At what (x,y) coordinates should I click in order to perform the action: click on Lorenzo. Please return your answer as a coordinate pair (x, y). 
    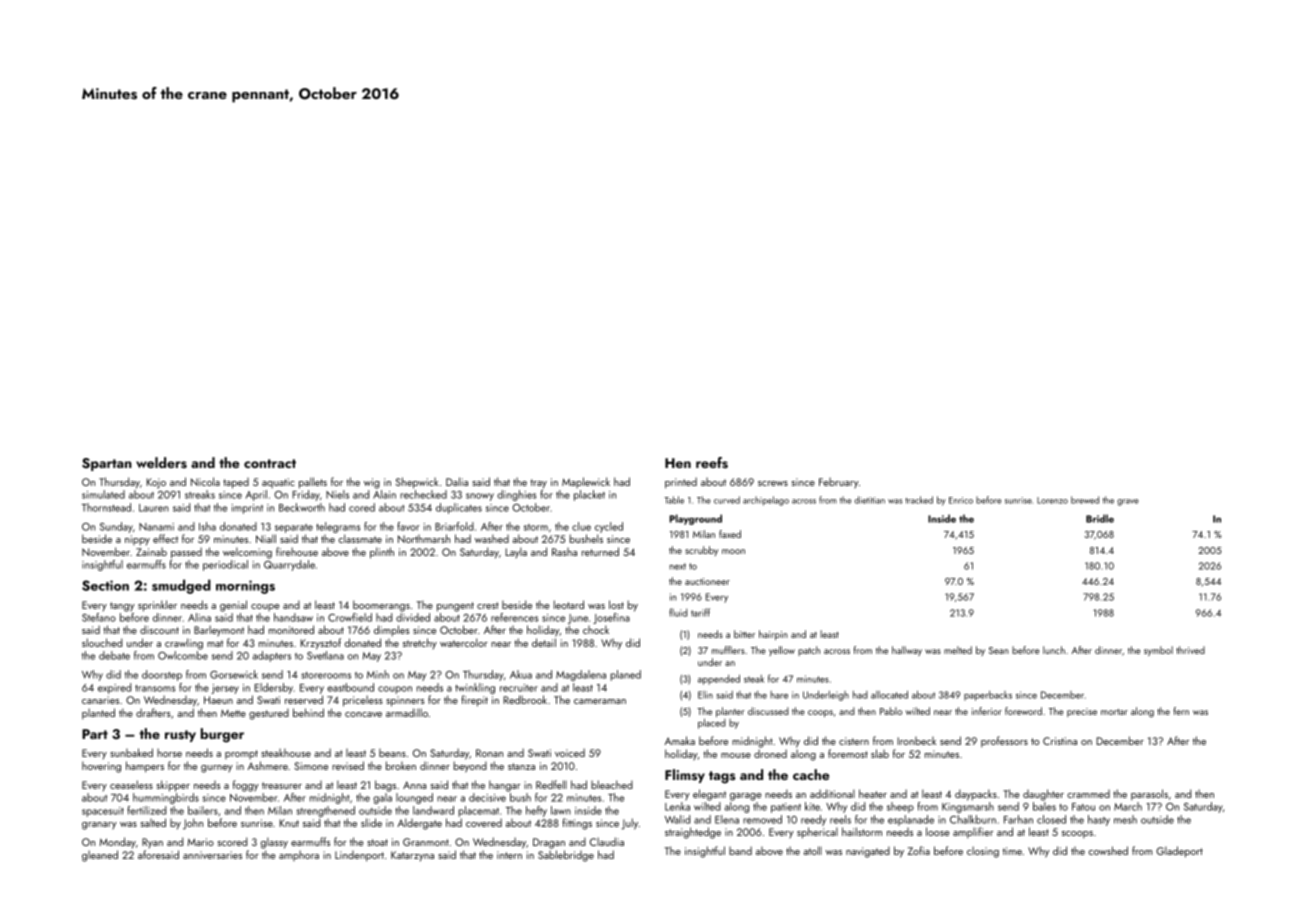
    Looking at the image, I should click on (1052, 500).
